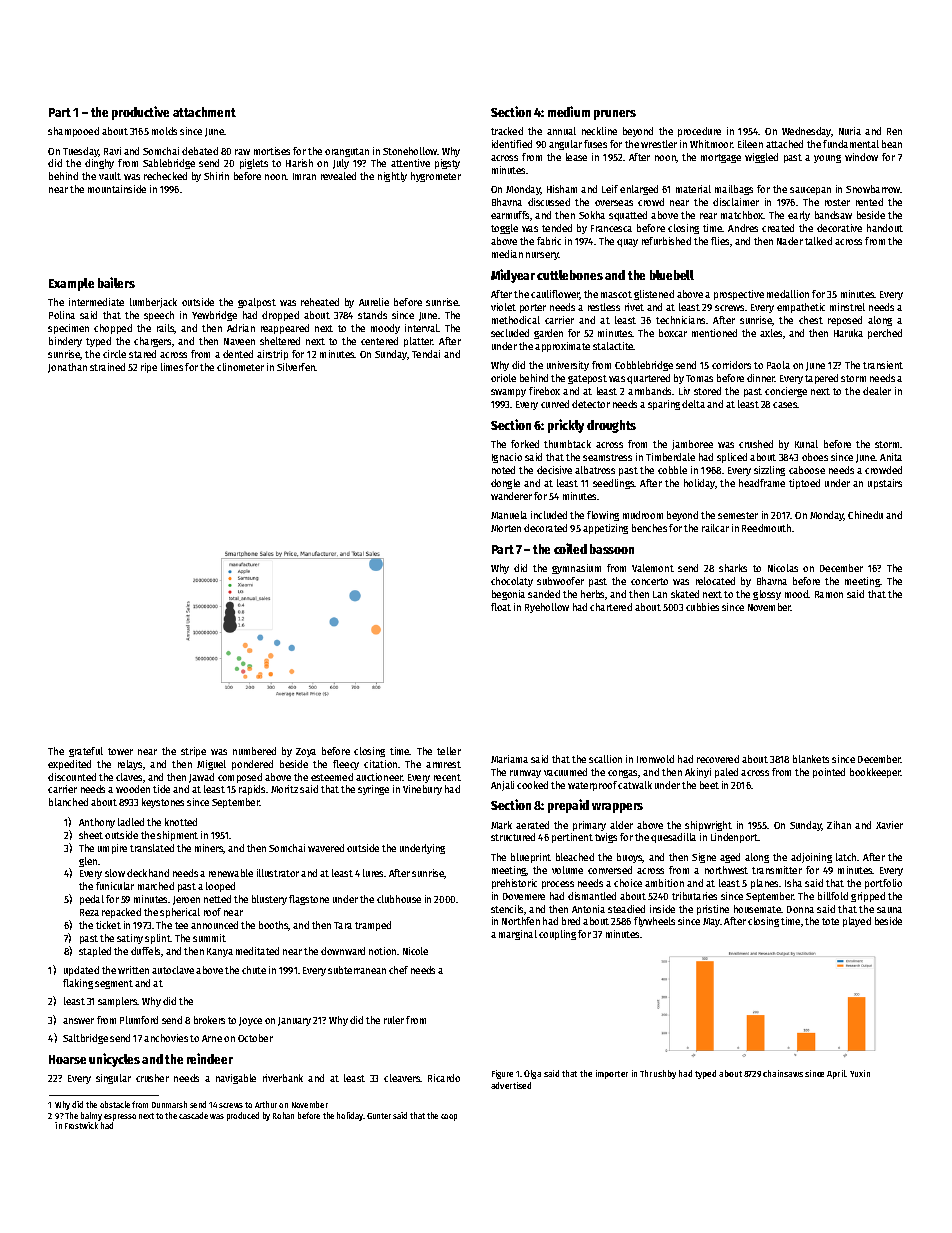 The image size is (952, 1233). I want to click on tower, so click(120, 751).
